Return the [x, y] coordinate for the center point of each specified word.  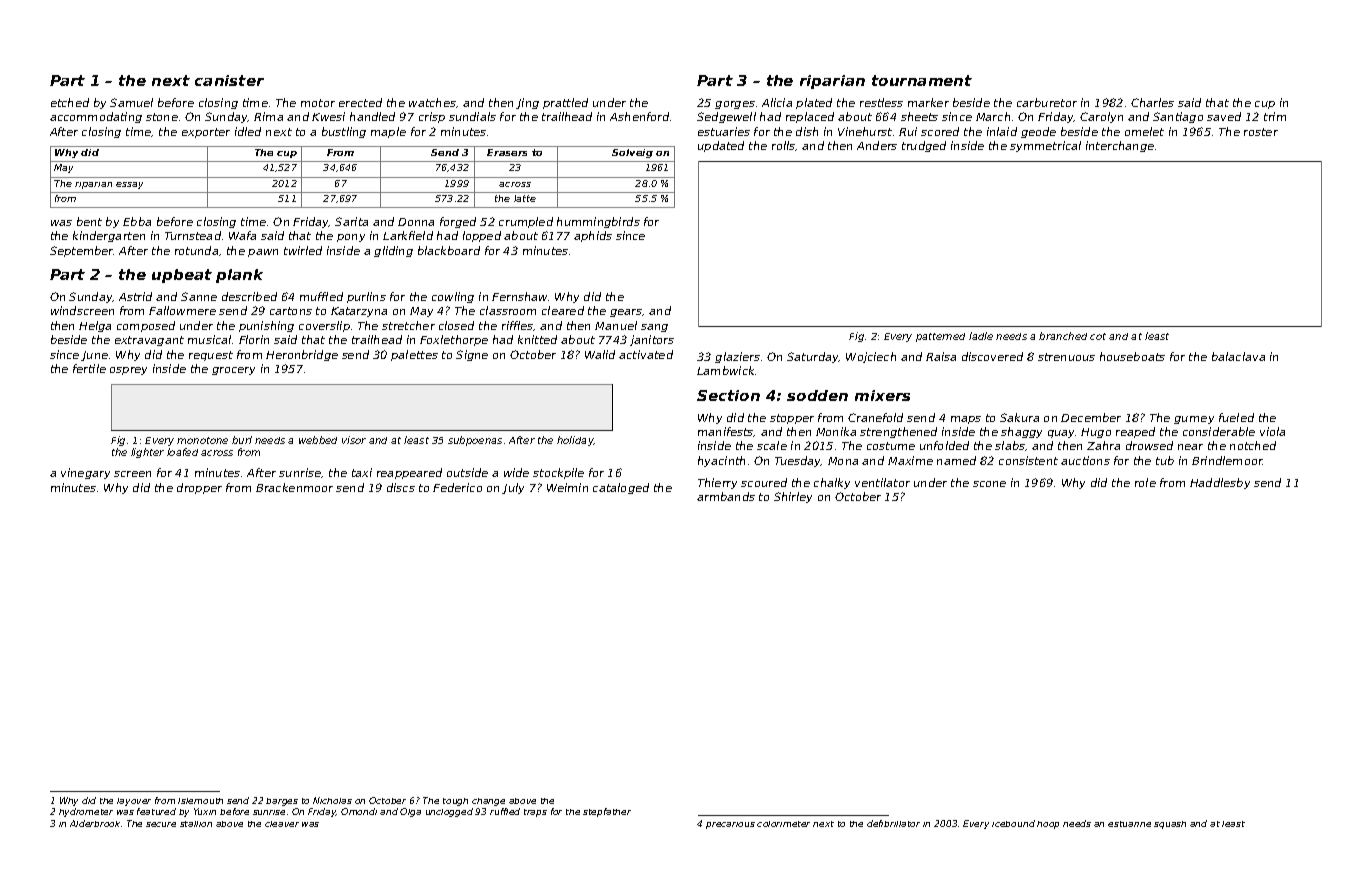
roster [1261, 132]
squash [1170, 825]
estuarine [1129, 824]
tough [455, 802]
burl [242, 440]
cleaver [282, 824]
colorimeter [783, 824]
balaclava [1238, 356]
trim [1275, 116]
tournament [922, 80]
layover [134, 802]
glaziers [737, 357]
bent [89, 221]
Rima [268, 116]
